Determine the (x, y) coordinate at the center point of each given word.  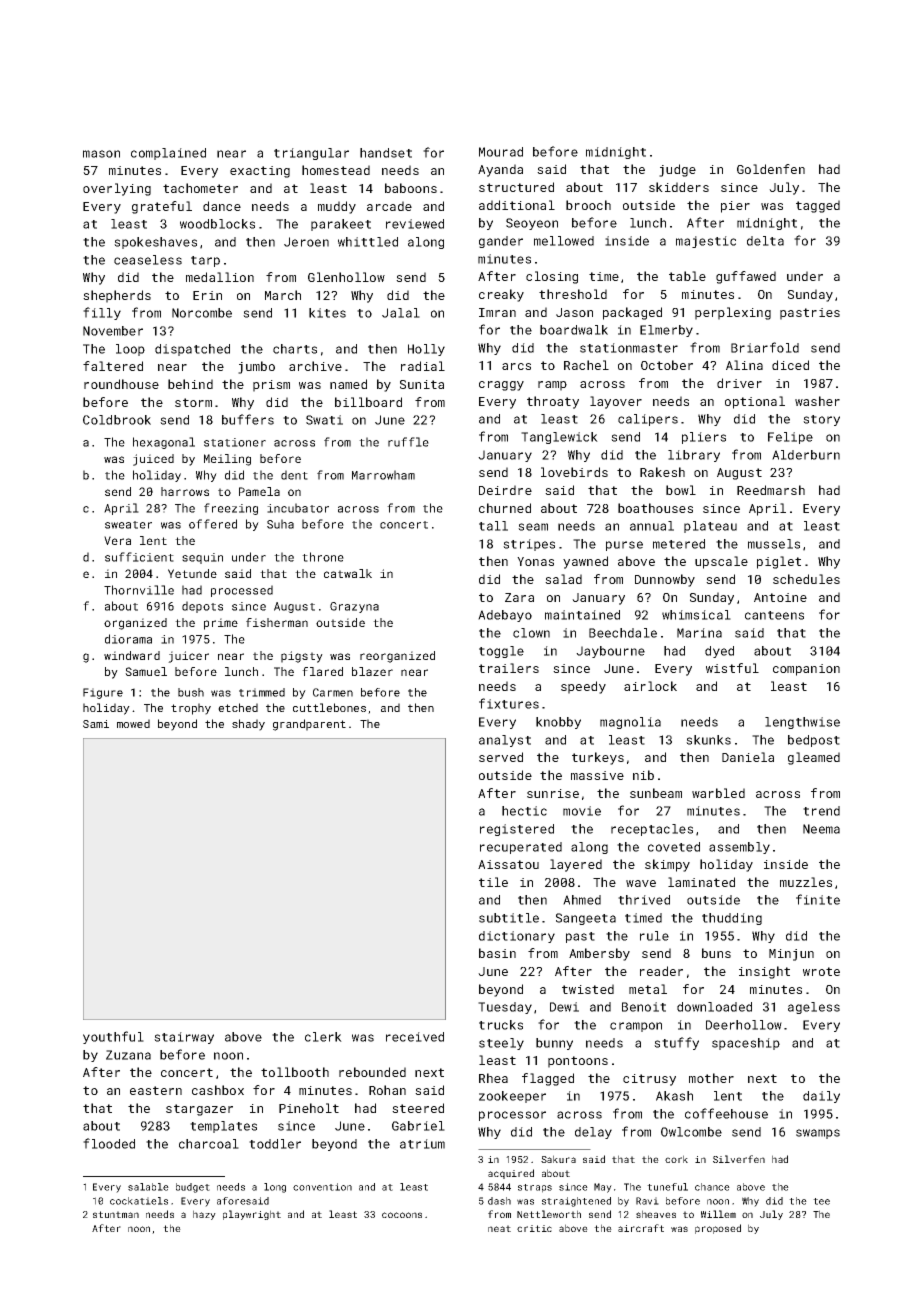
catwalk (348, 573)
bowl (681, 490)
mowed (133, 723)
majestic (706, 242)
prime (221, 624)
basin (497, 953)
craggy (501, 386)
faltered (113, 366)
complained (168, 154)
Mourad (501, 152)
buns (716, 953)
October (667, 365)
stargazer (199, 1110)
